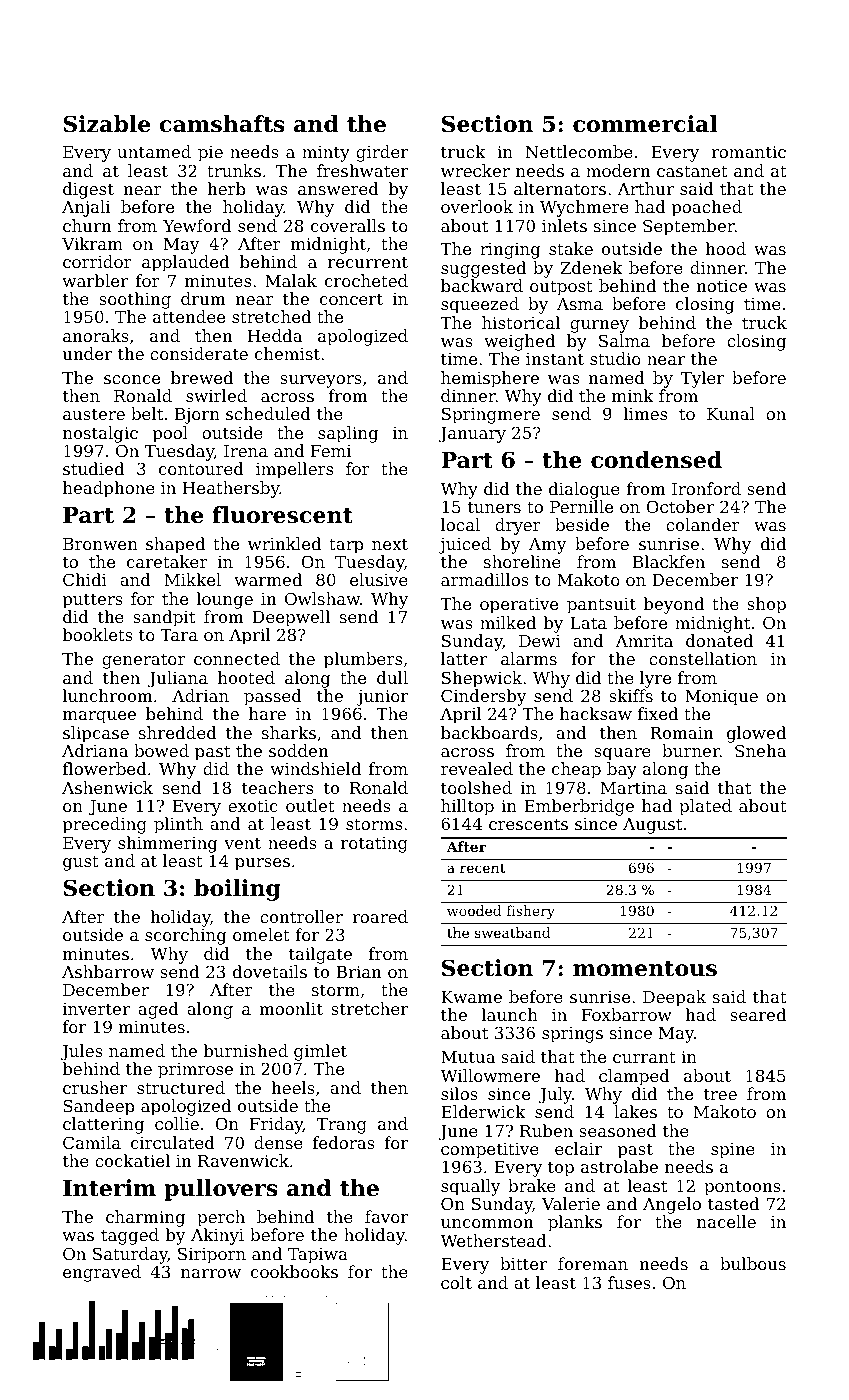  Describe the element at coordinates (707, 208) in the screenshot. I see `poached` at that location.
